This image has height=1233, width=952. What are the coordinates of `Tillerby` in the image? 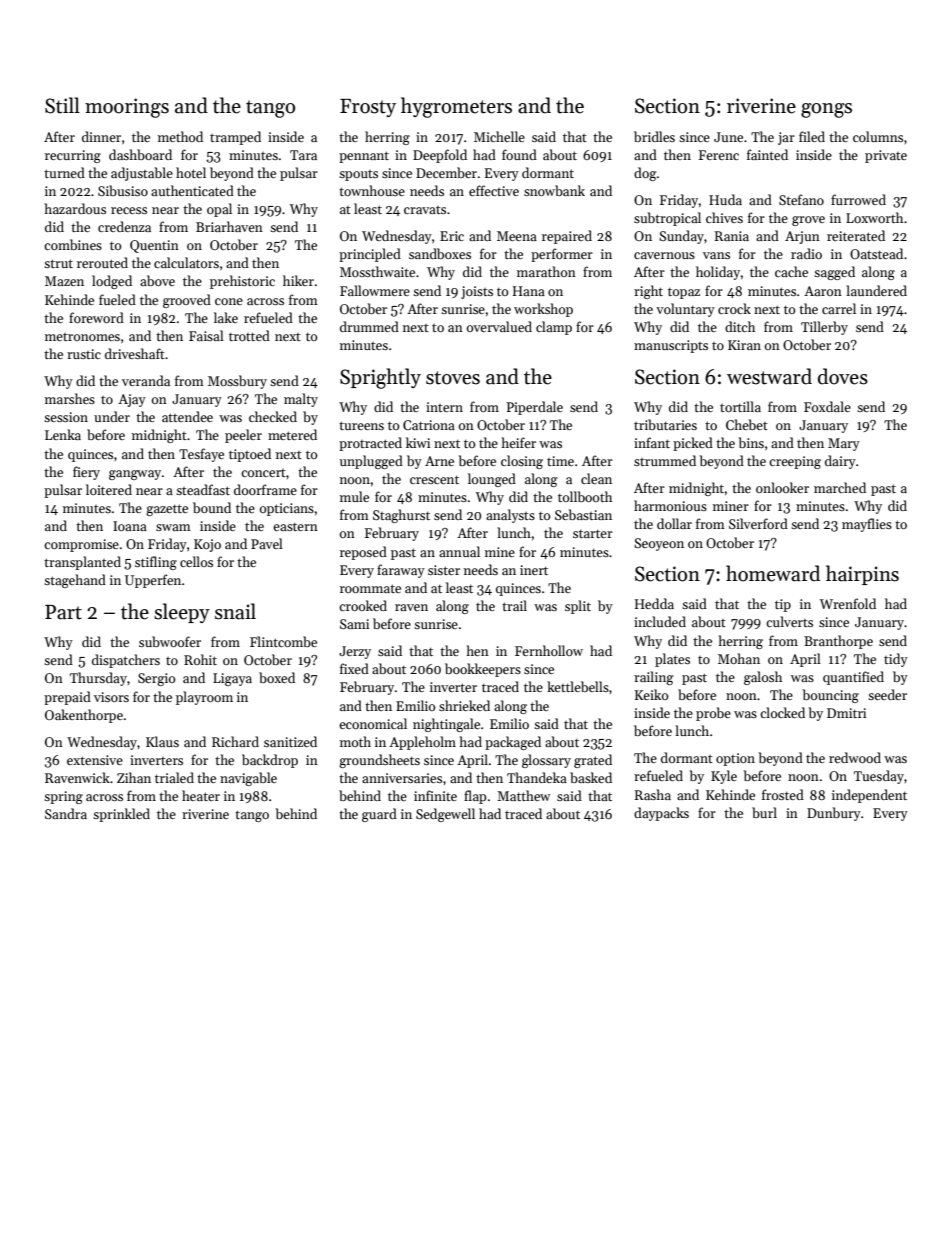 It's located at (824, 328).
